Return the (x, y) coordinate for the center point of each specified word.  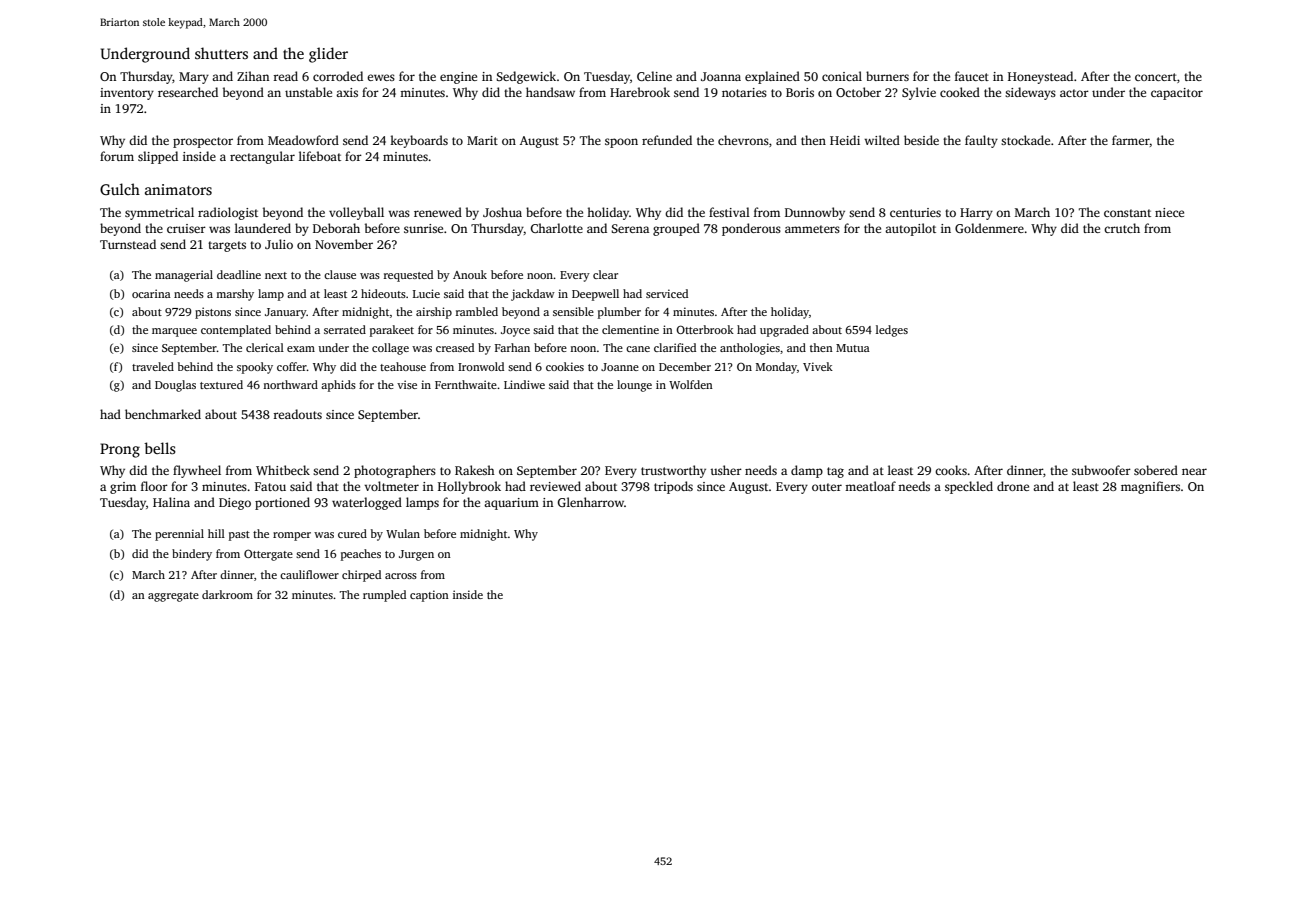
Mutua (853, 348)
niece (1169, 212)
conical (842, 76)
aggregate (173, 597)
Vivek (818, 366)
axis (347, 92)
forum (117, 156)
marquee (174, 332)
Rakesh (475, 470)
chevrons (743, 140)
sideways (1030, 93)
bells (160, 448)
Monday (776, 368)
